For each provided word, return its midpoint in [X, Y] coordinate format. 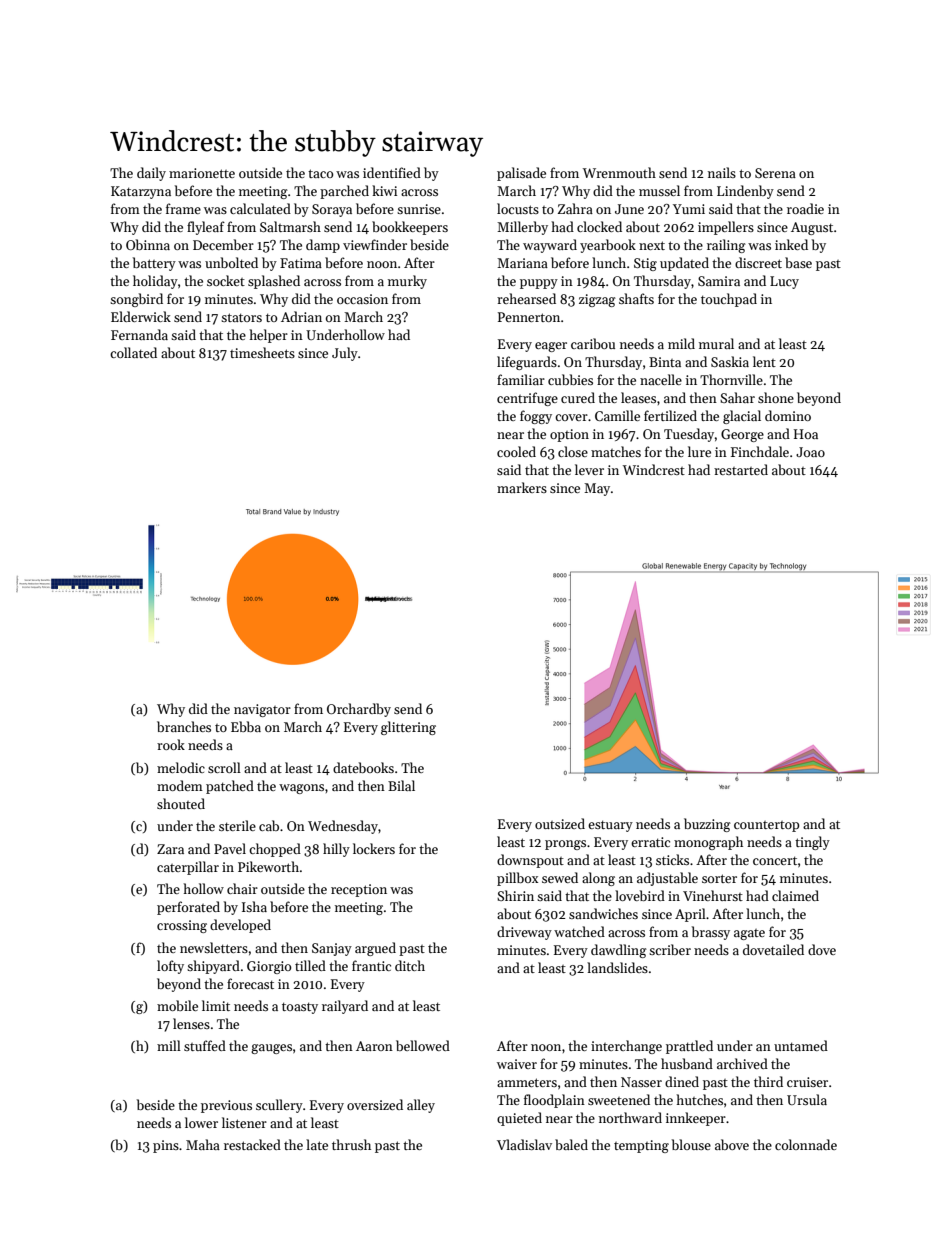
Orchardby [359, 710]
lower [201, 1122]
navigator [262, 710]
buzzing [707, 825]
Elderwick [141, 316]
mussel [659, 190]
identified [392, 172]
